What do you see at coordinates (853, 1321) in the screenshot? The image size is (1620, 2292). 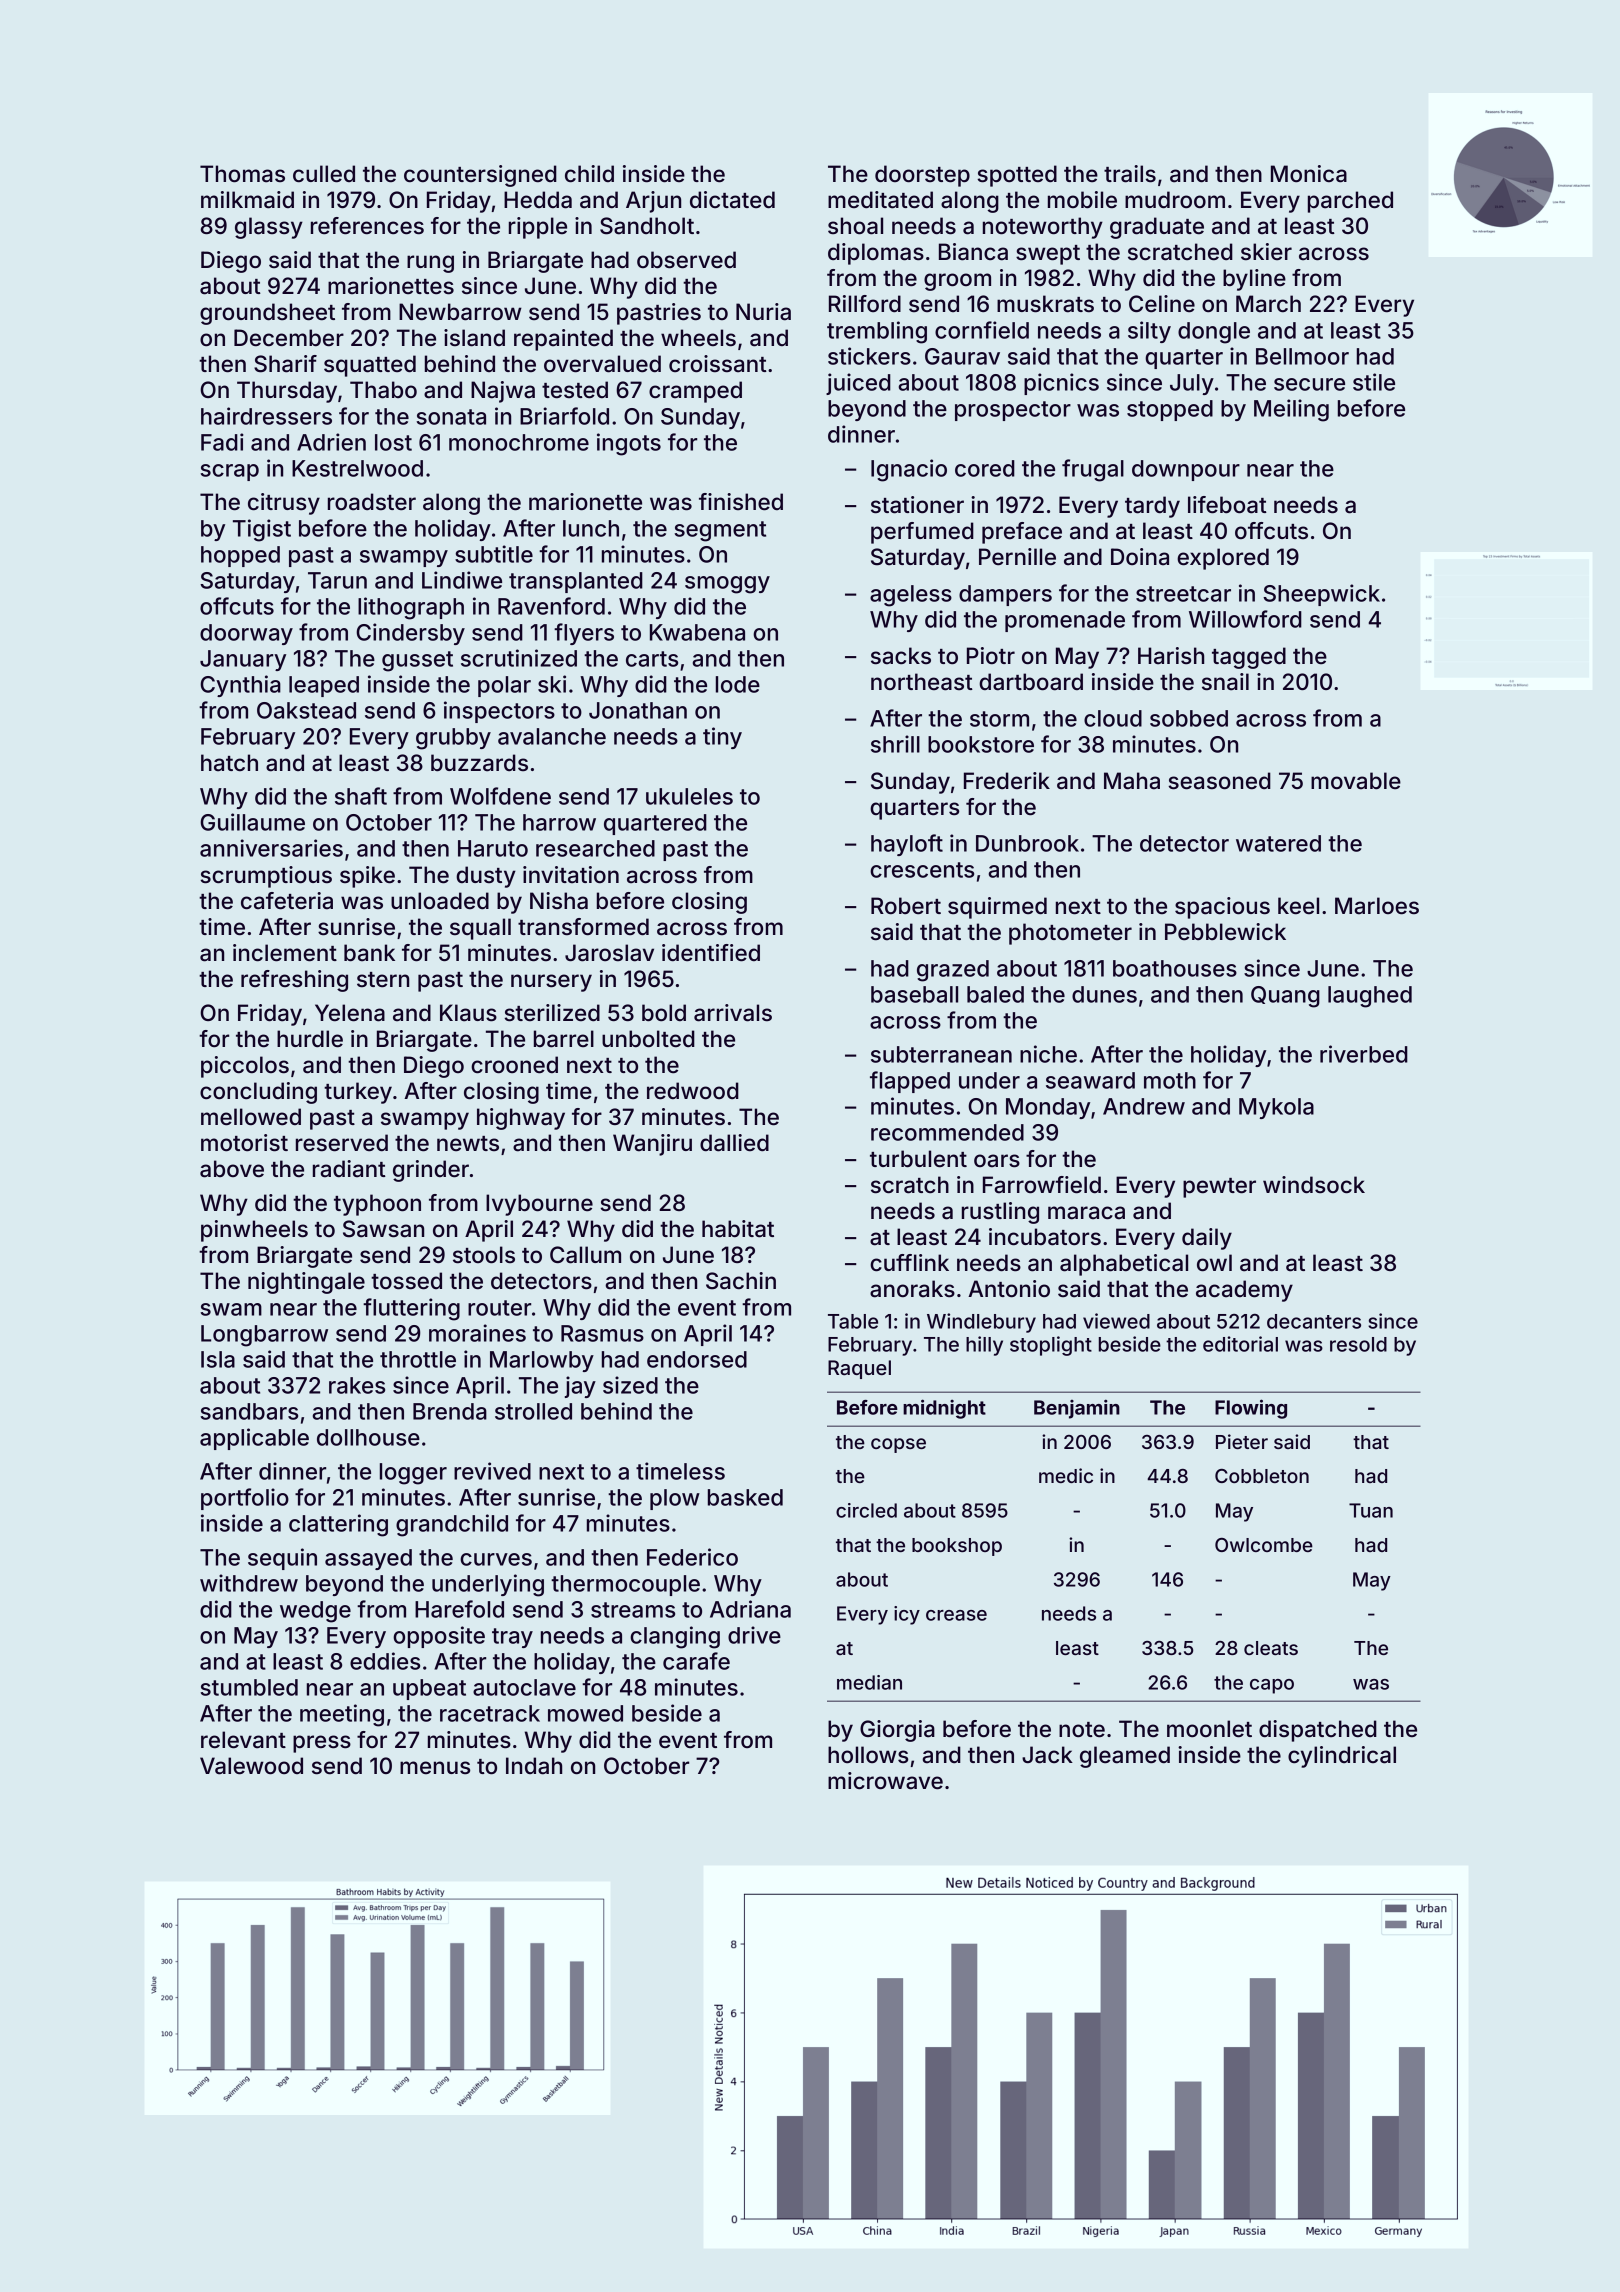 I see `Table` at bounding box center [853, 1321].
